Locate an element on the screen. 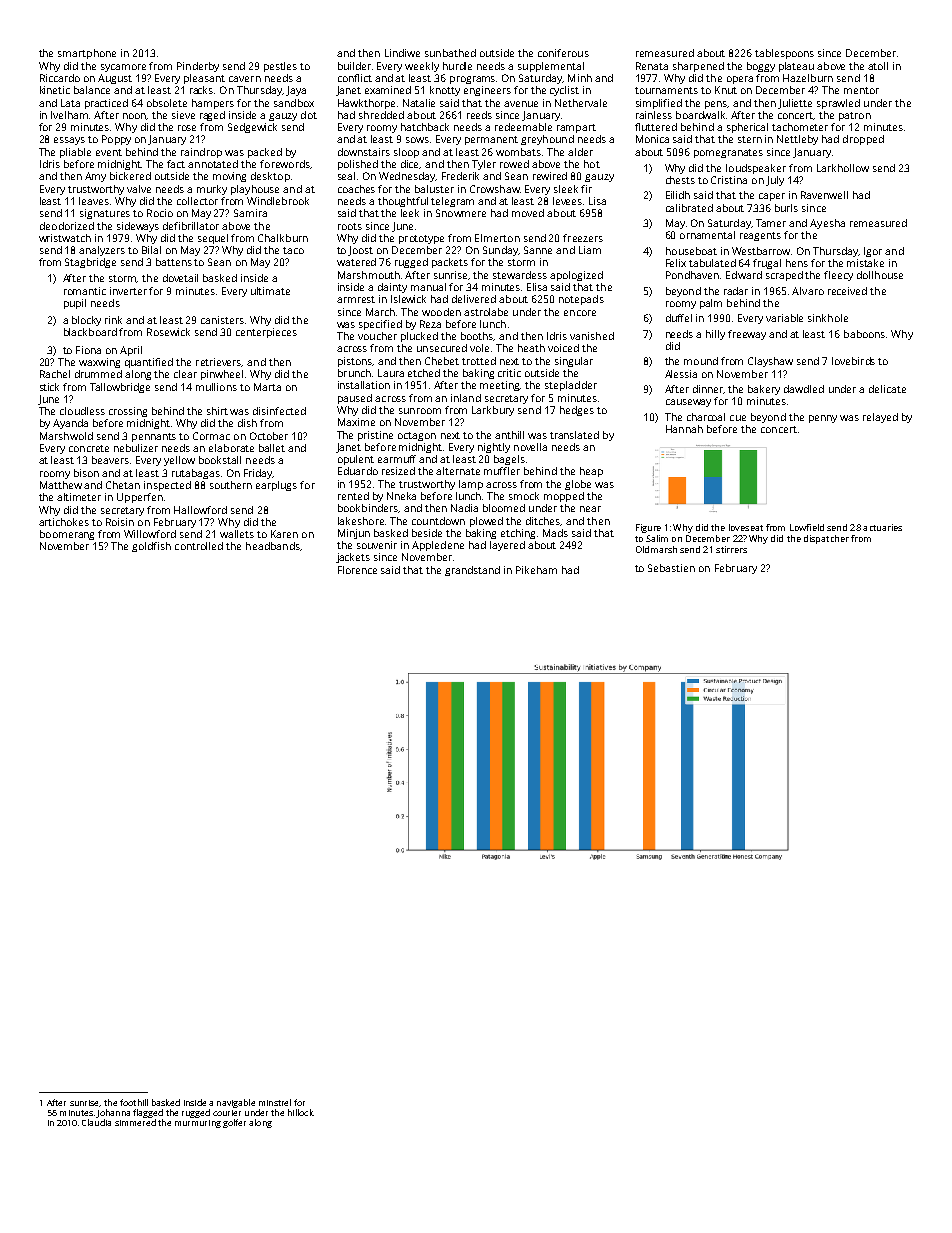  analyzers is located at coordinates (102, 251).
